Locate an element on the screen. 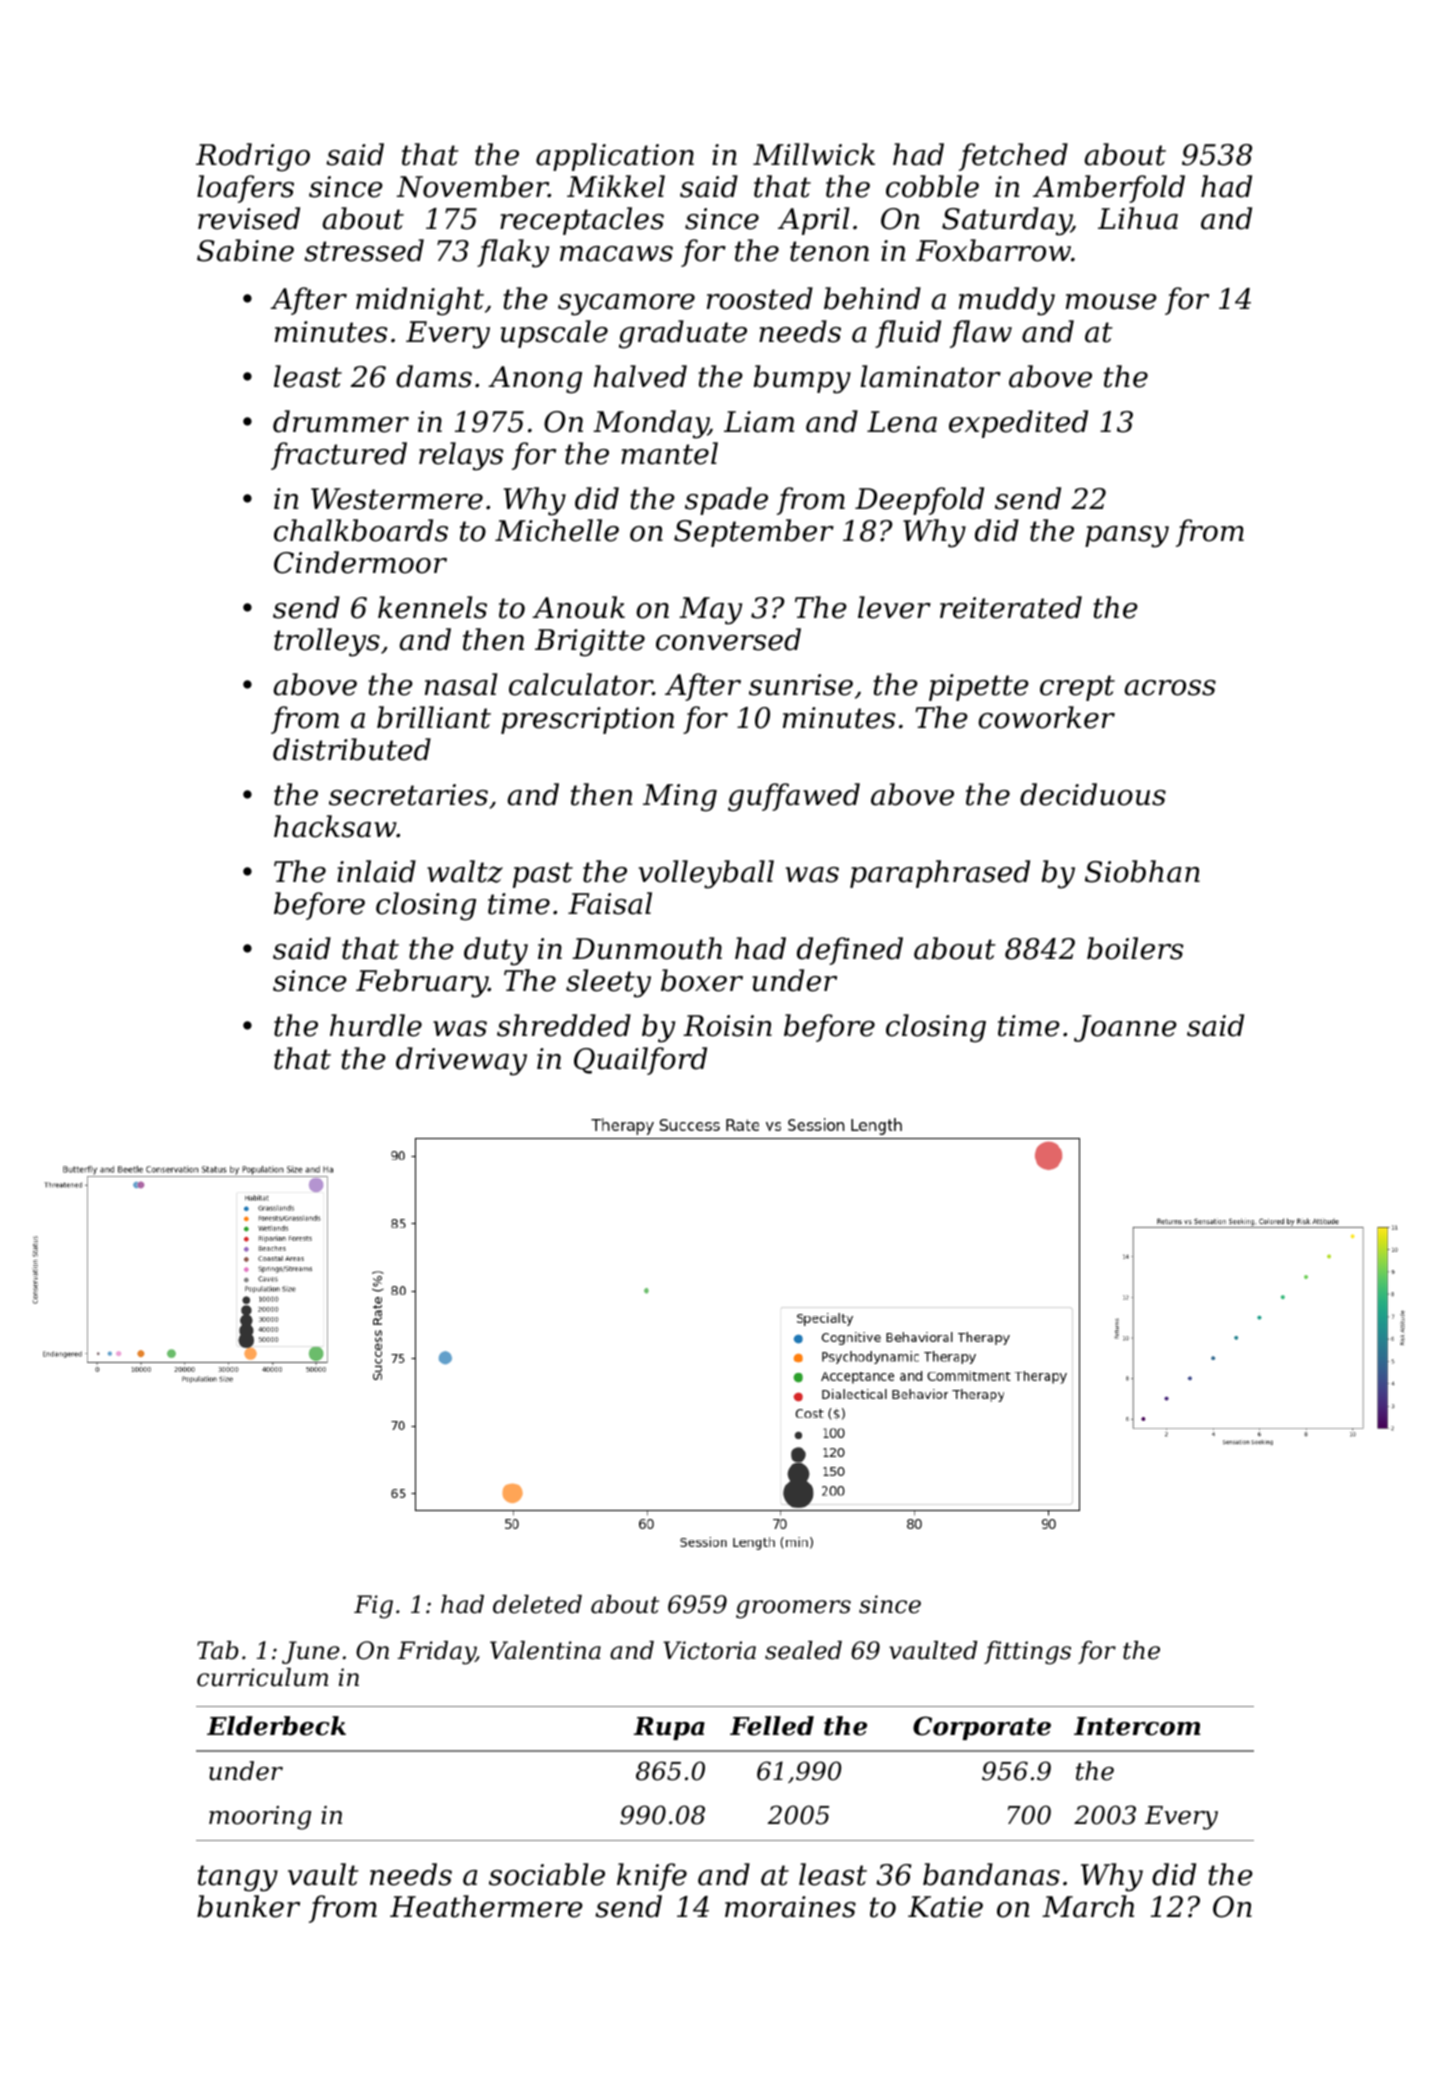  Rodrigo is located at coordinates (253, 157).
